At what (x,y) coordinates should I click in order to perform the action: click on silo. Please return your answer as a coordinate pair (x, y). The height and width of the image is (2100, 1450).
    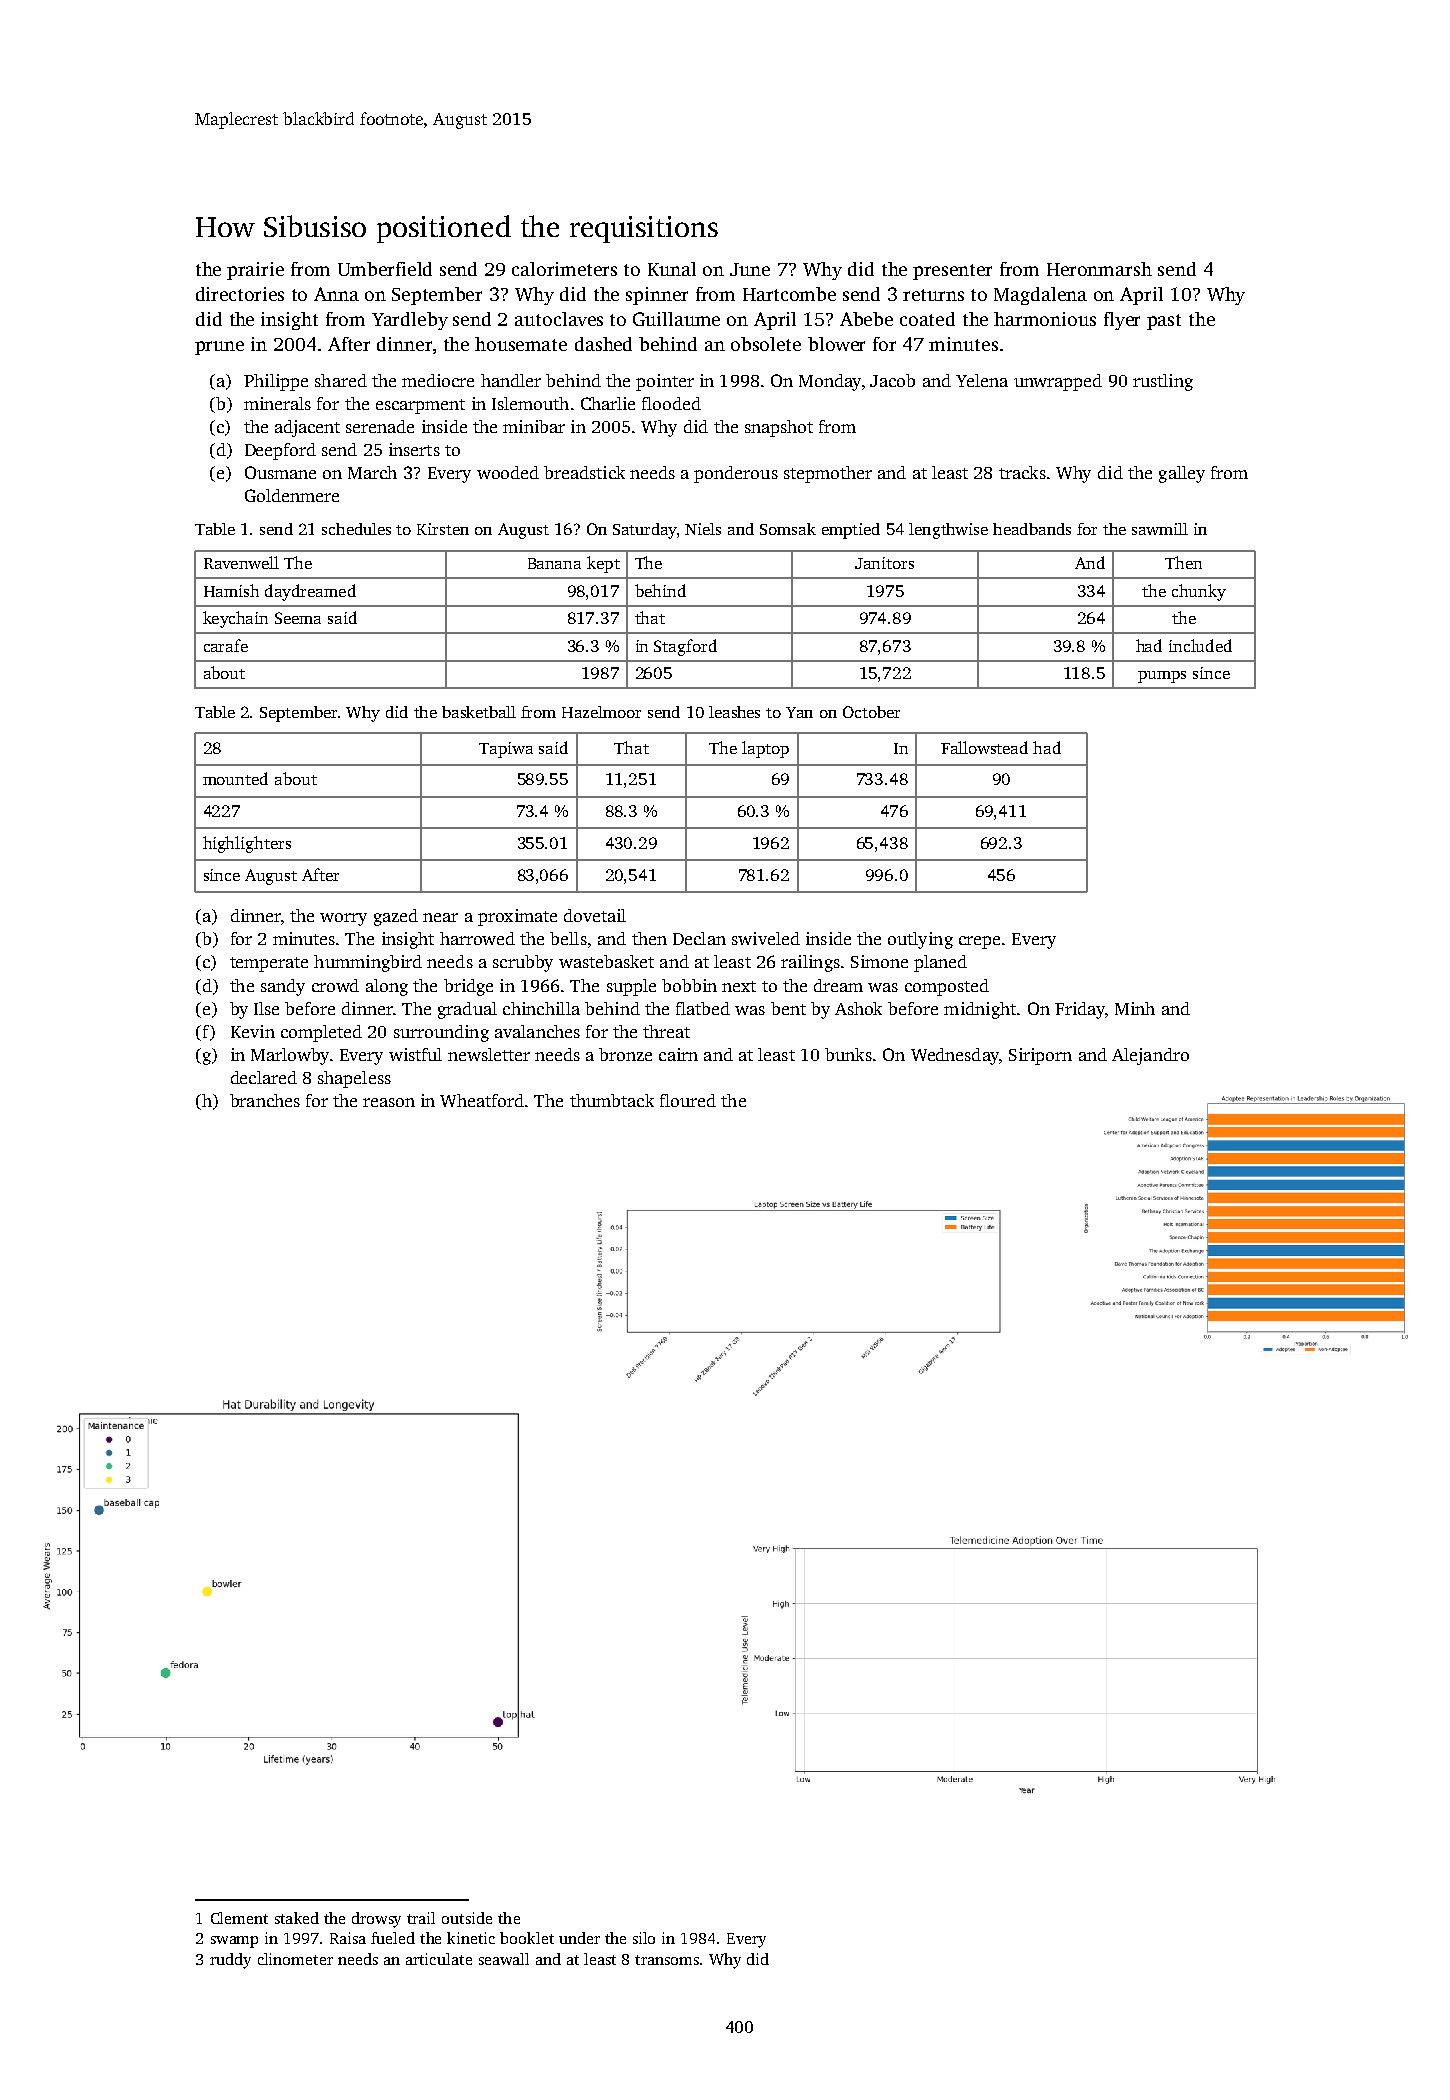
    Looking at the image, I should click on (644, 1938).
